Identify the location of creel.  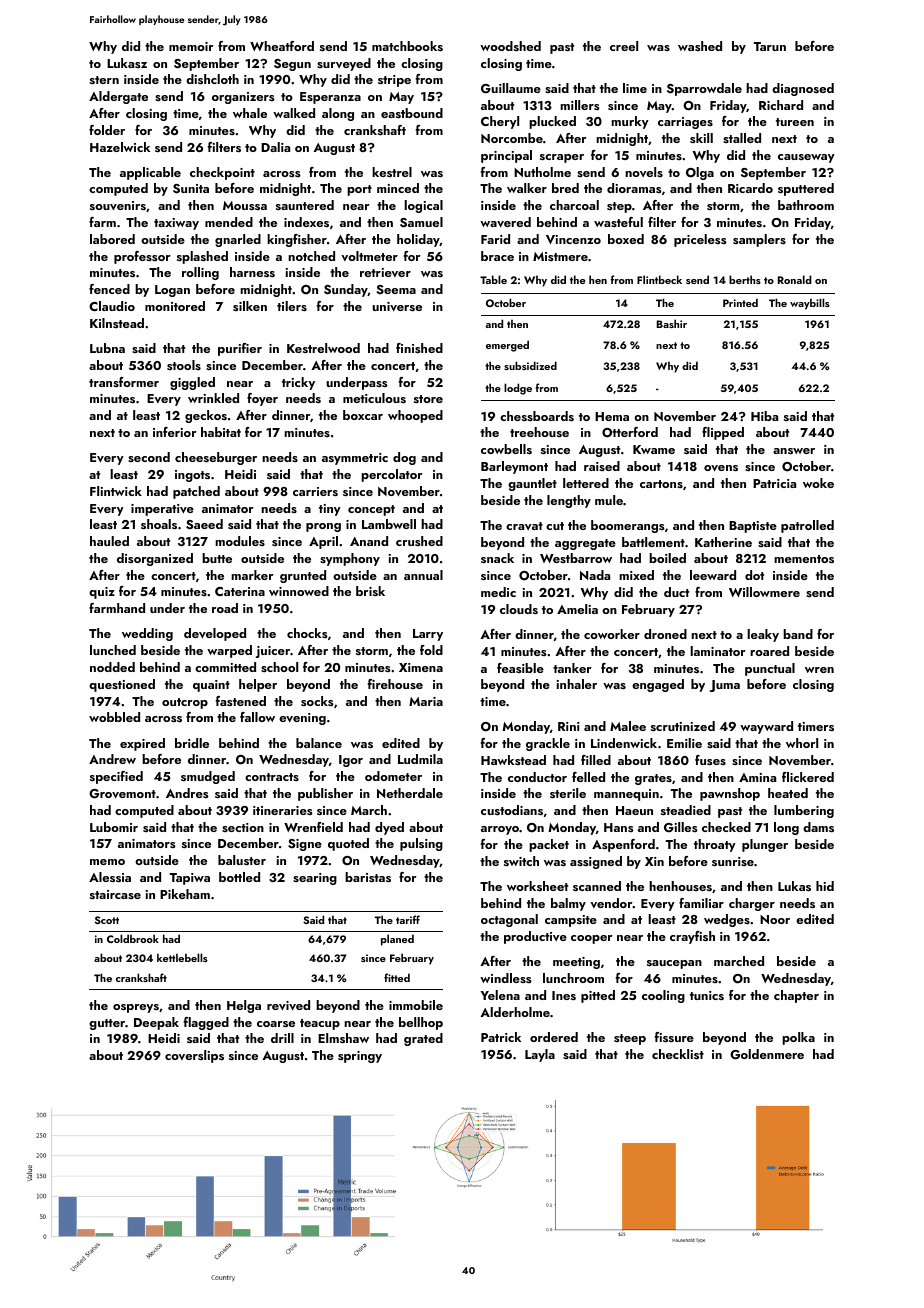
(624, 46).
